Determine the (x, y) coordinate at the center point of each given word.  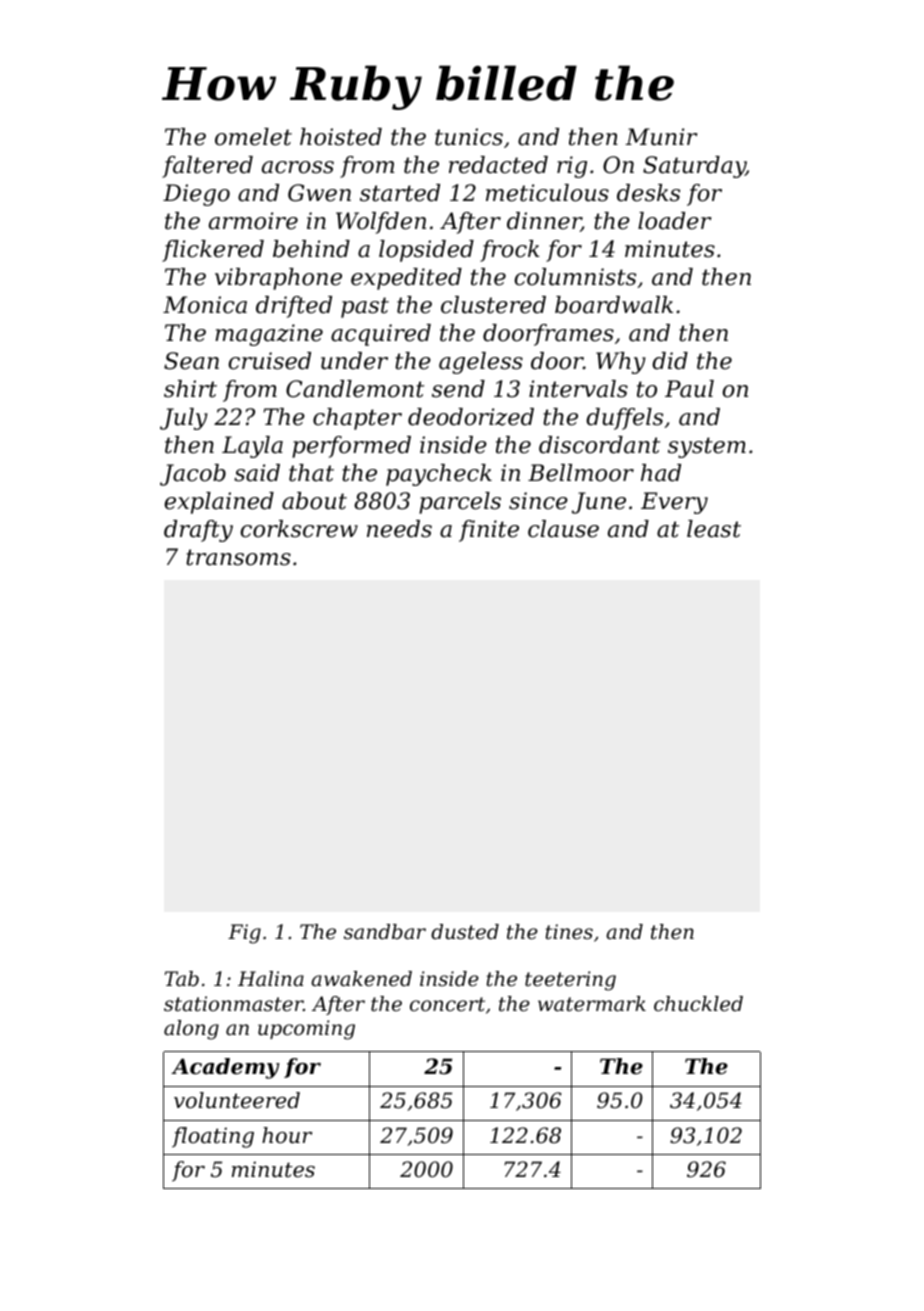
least (714, 529)
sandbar (385, 932)
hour (287, 1135)
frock (510, 251)
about (314, 501)
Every (674, 503)
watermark (592, 1004)
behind (311, 249)
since (538, 501)
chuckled (698, 1004)
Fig (244, 934)
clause (563, 529)
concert (447, 1004)
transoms (238, 557)
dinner (544, 222)
